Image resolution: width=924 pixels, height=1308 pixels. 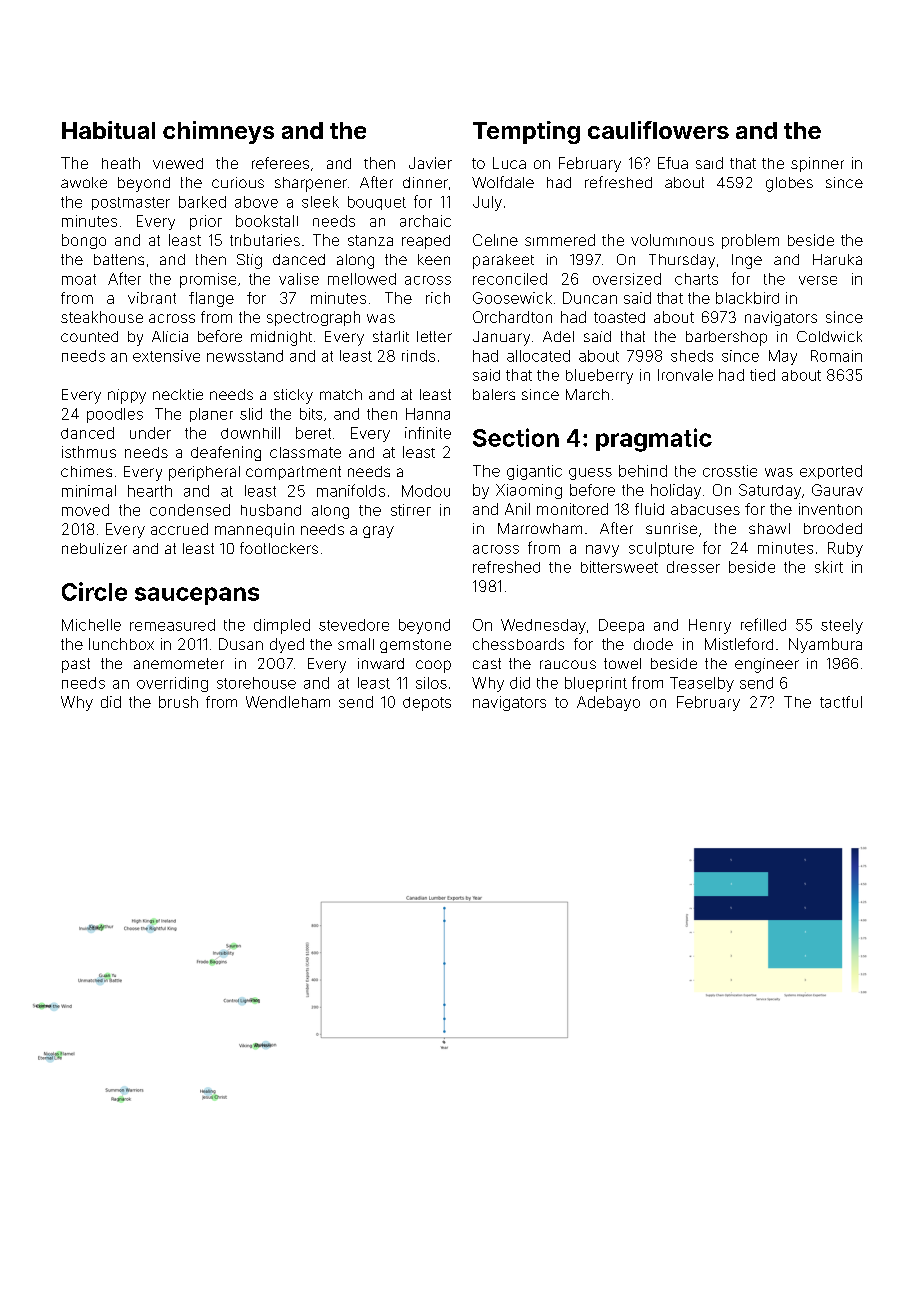 What do you see at coordinates (108, 130) in the image?
I see `Habitual` at bounding box center [108, 130].
